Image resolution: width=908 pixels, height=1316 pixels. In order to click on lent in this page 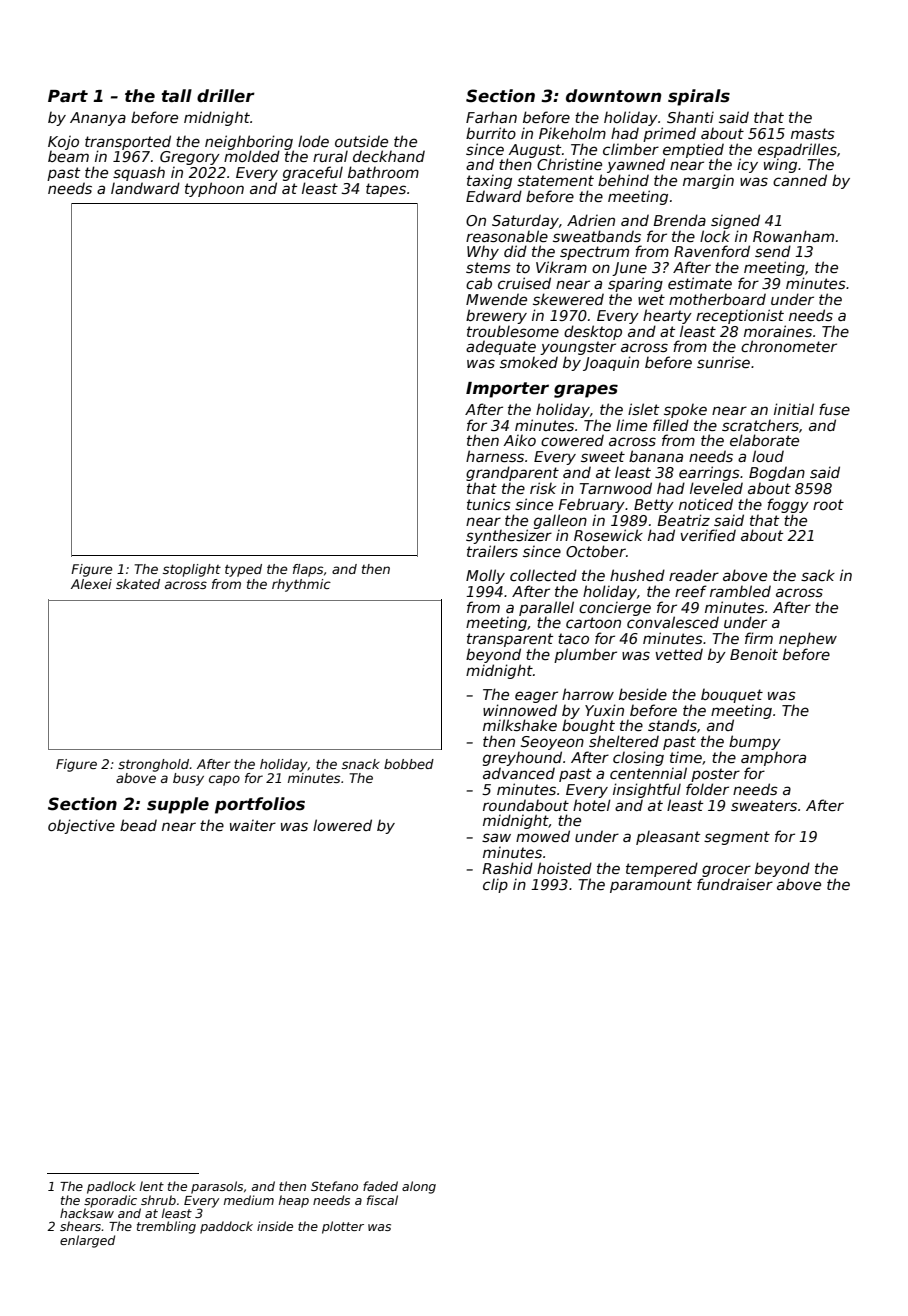, I will do `click(152, 1186)`.
